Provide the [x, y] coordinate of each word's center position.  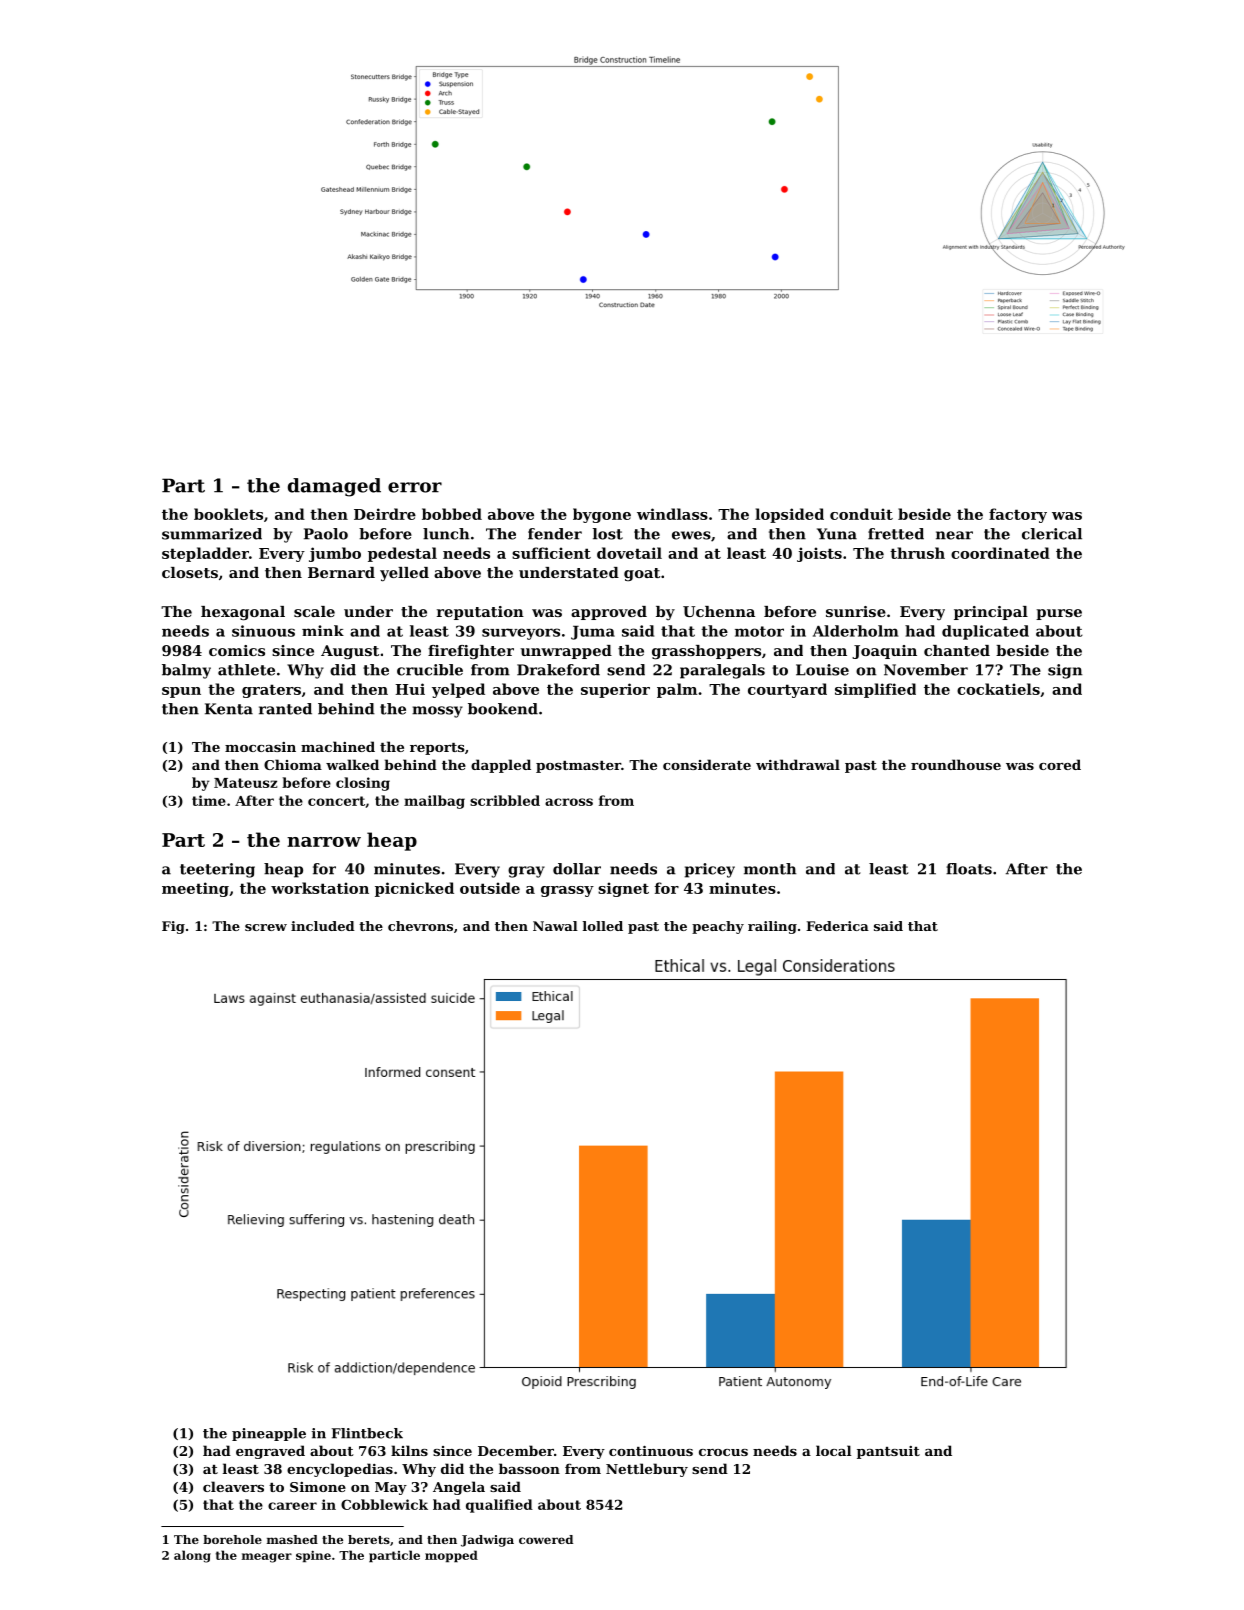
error [415, 487]
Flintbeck [367, 1433]
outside [490, 888]
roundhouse [956, 764]
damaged [334, 487]
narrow [324, 842]
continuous [651, 1451]
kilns [409, 1450]
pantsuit [888, 1452]
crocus [723, 1452]
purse [1059, 614]
